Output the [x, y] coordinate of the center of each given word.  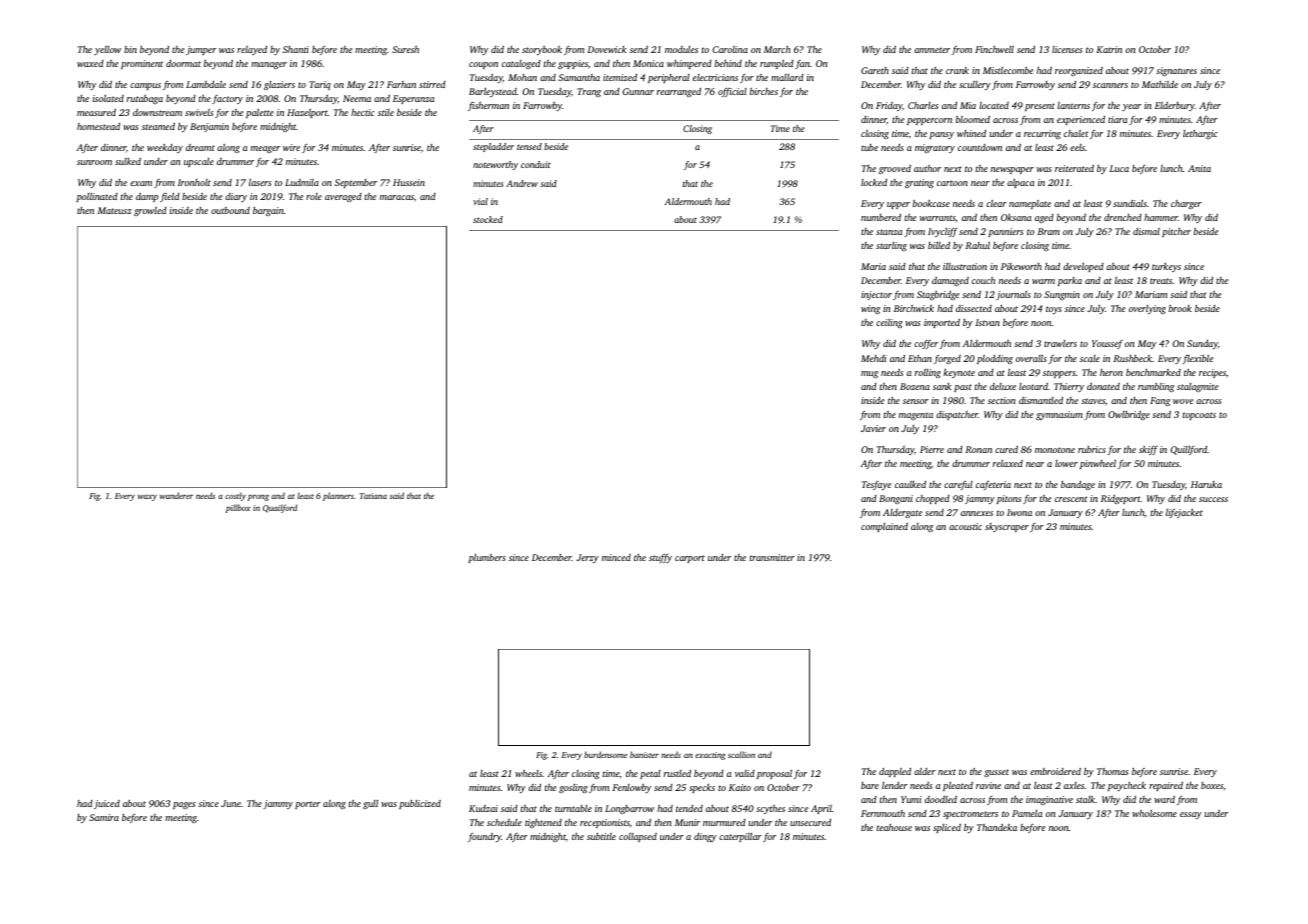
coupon [483, 65]
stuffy [660, 558]
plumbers [487, 558]
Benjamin [209, 127]
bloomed [973, 119]
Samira [104, 817]
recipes [1212, 373]
